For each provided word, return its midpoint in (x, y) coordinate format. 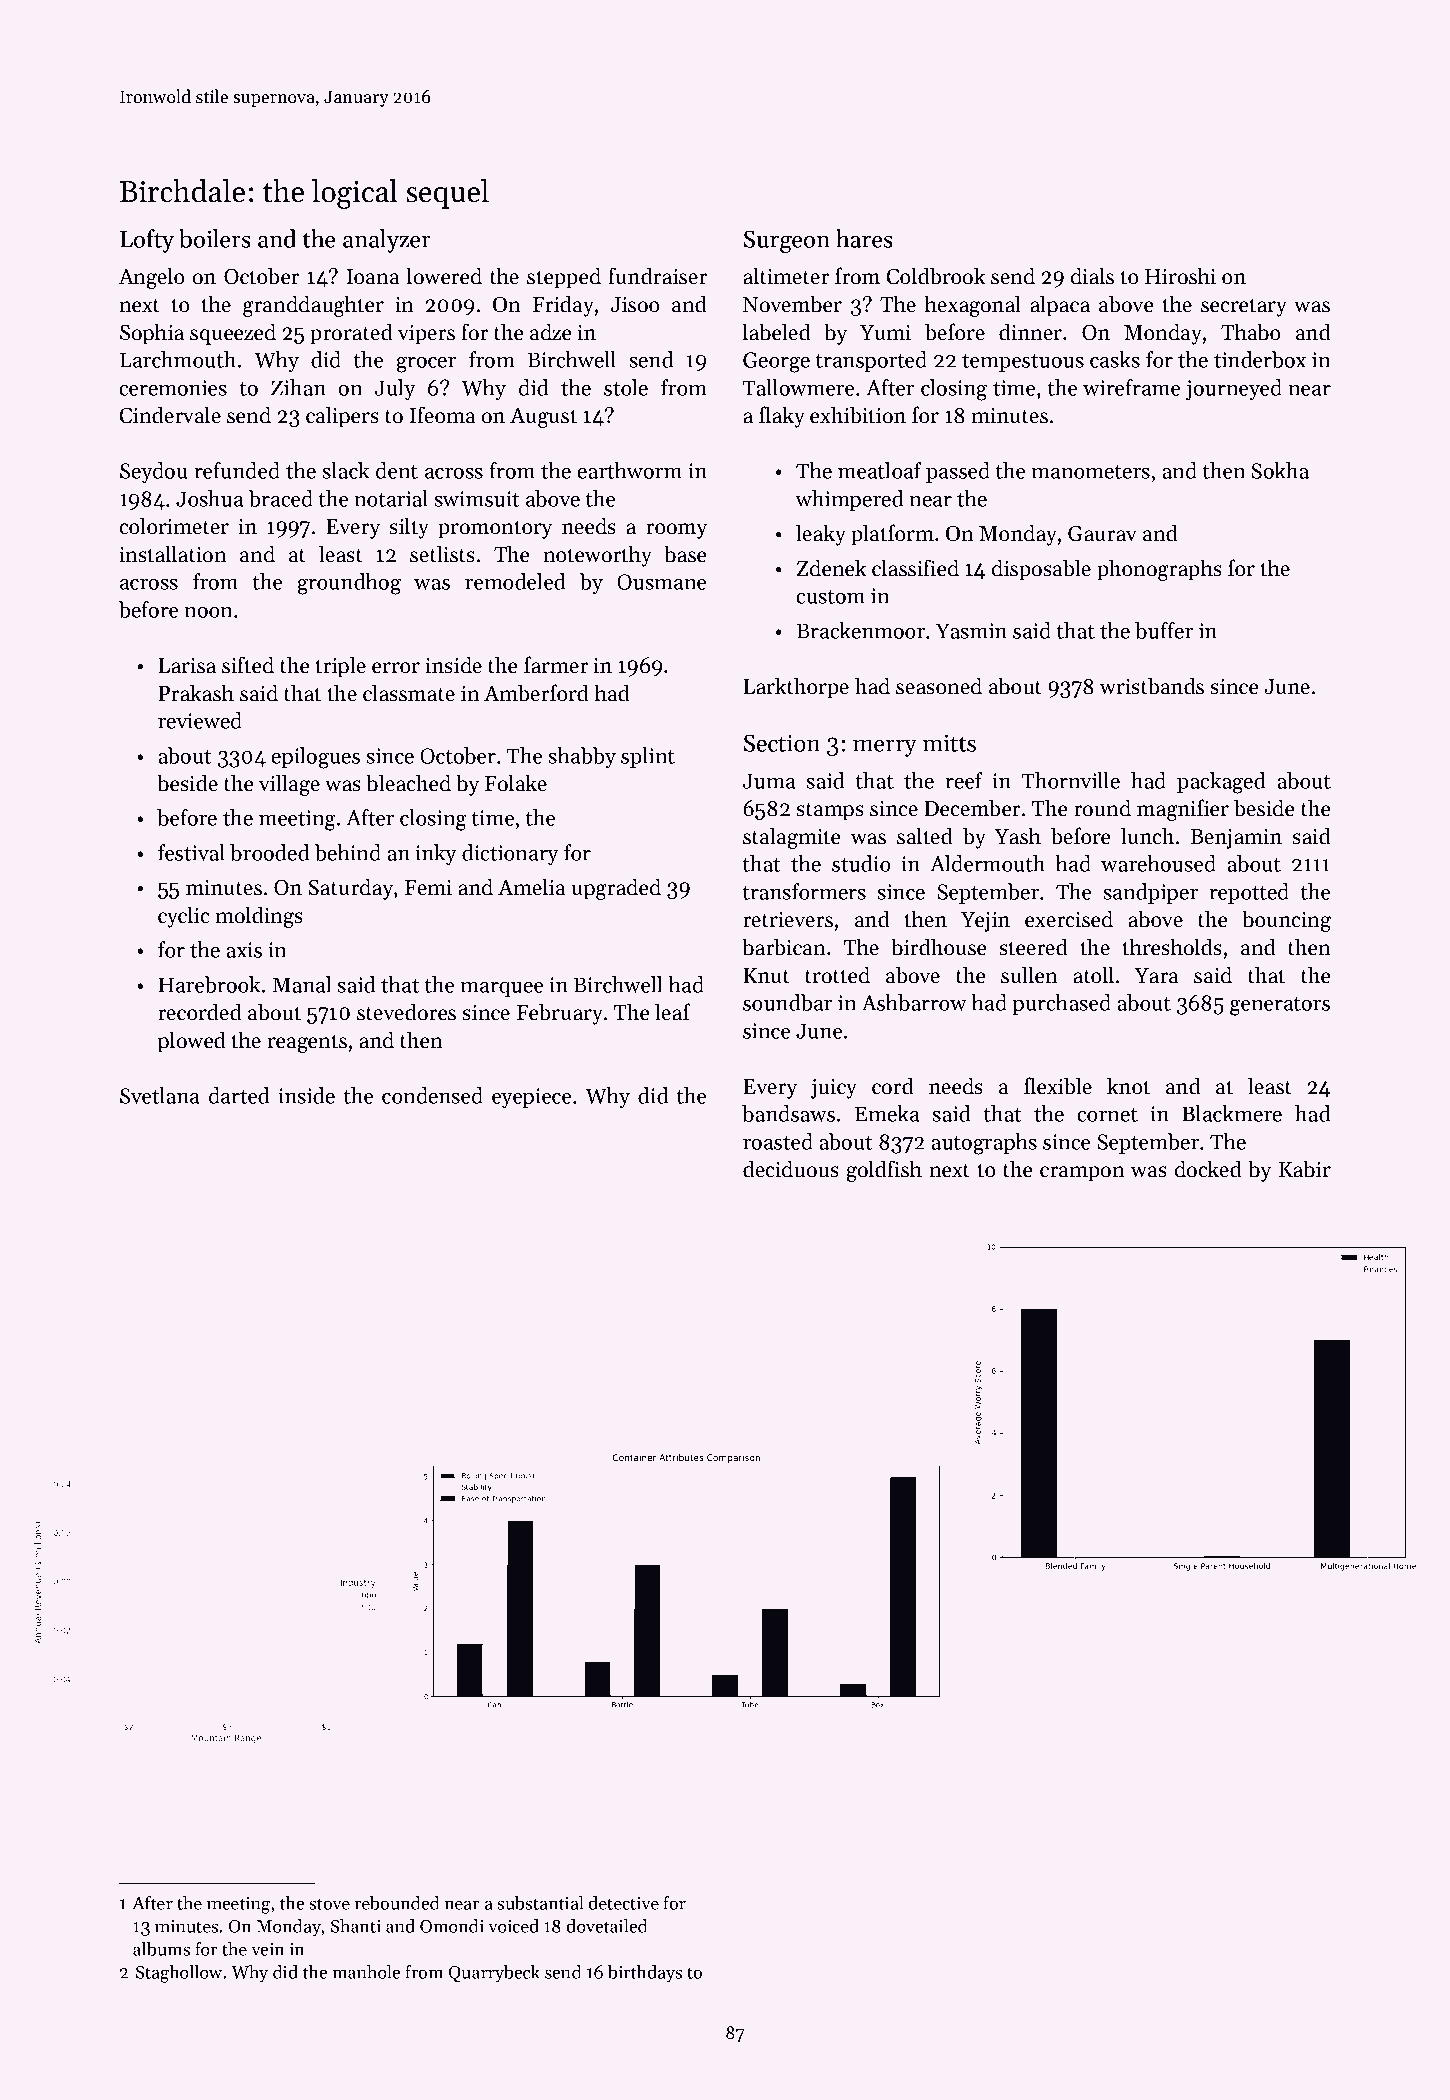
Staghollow (179, 1974)
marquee (501, 989)
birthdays (645, 1974)
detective (624, 1903)
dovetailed (607, 1926)
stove (329, 1904)
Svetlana (159, 1095)
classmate (409, 693)
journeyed (1234, 389)
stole (626, 387)
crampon (1082, 1174)
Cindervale (170, 415)
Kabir (1305, 1169)
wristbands (1152, 686)
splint (648, 757)
